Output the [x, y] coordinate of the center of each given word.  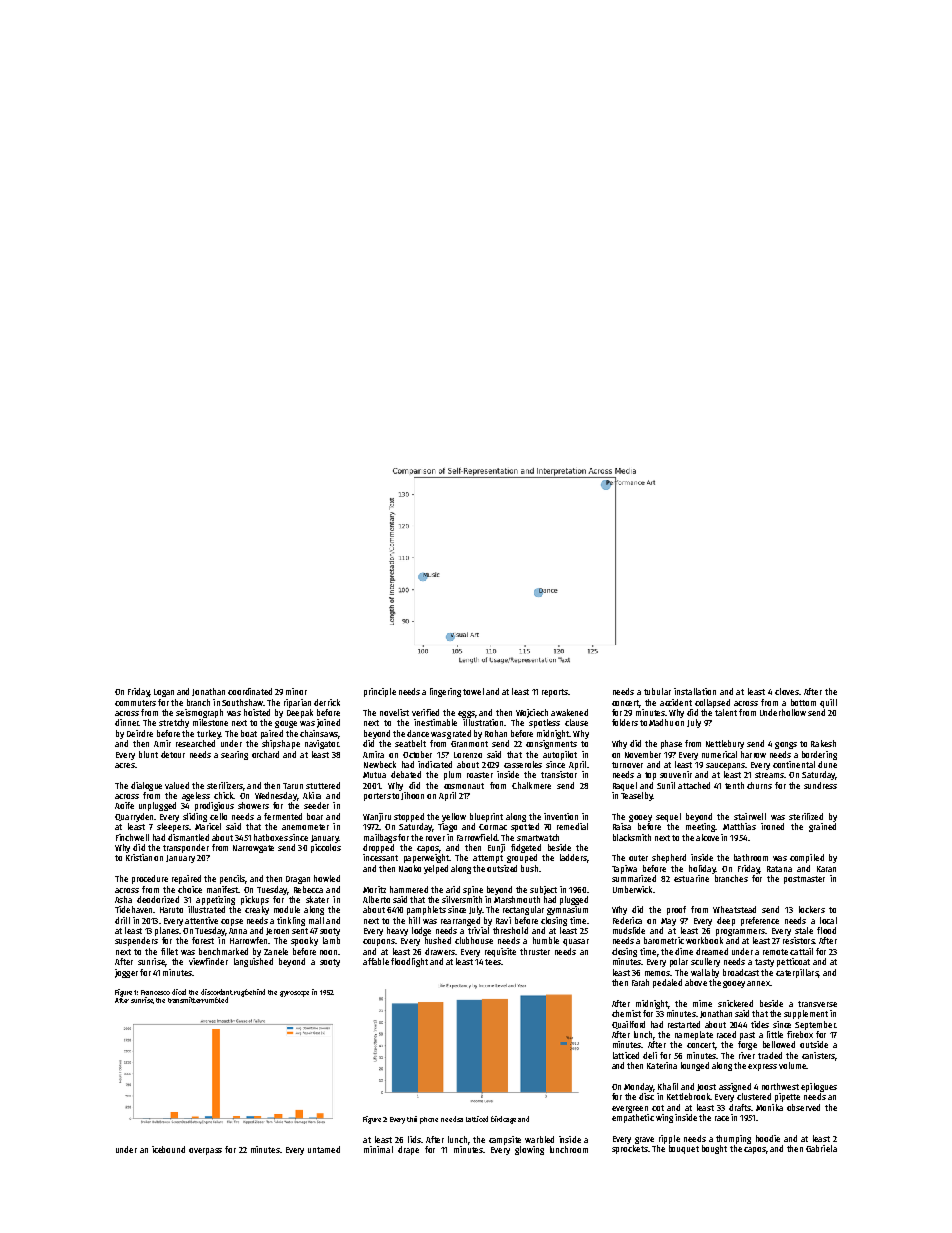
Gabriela [821, 1148]
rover [435, 838]
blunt [148, 754]
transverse [817, 1004]
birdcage [503, 1120]
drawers [440, 951]
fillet [169, 951]
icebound [168, 1149]
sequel [668, 817]
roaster [480, 775]
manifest [222, 889]
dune [827, 764]
